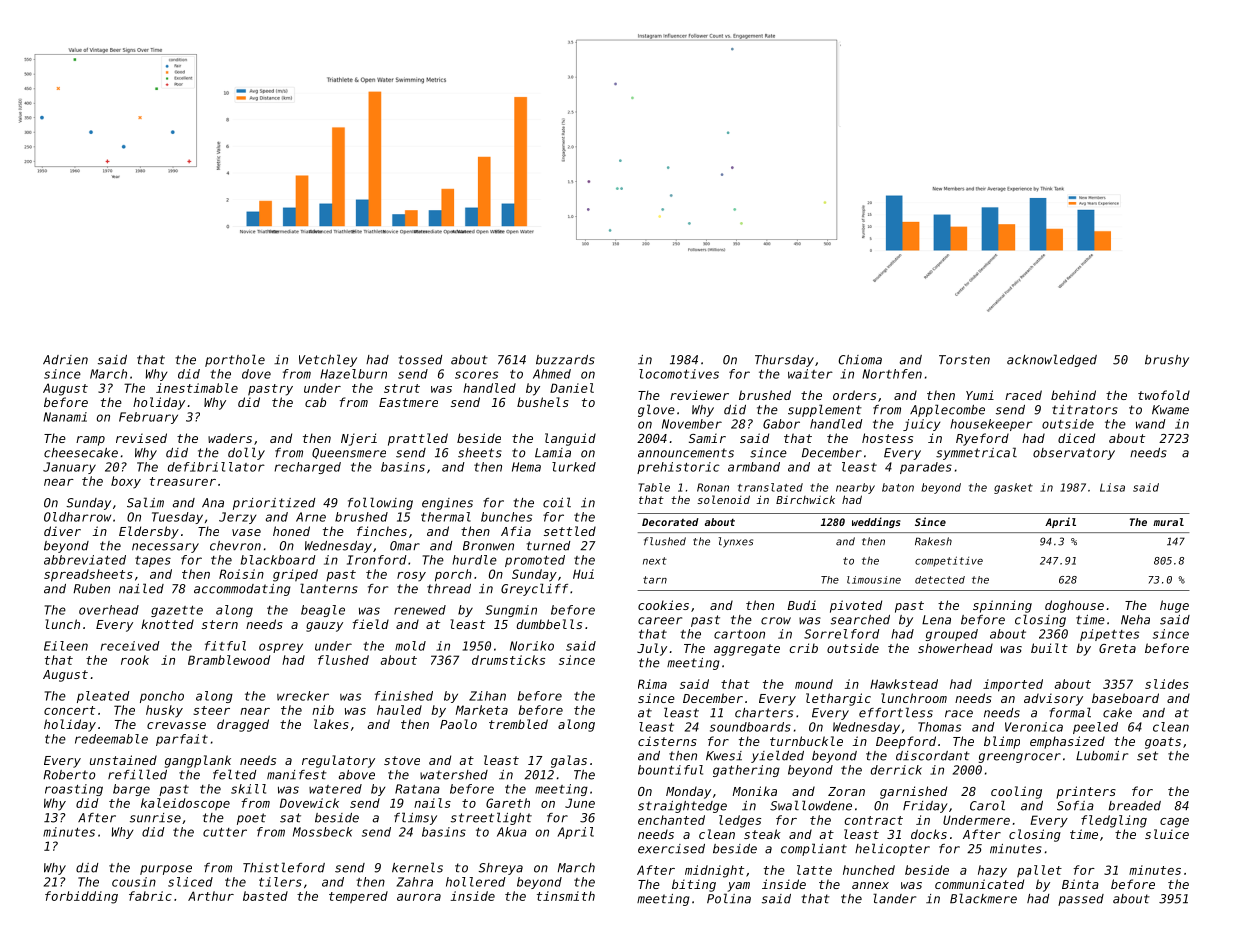 This screenshot has width=1233, height=952. I want to click on mural, so click(1168, 522).
